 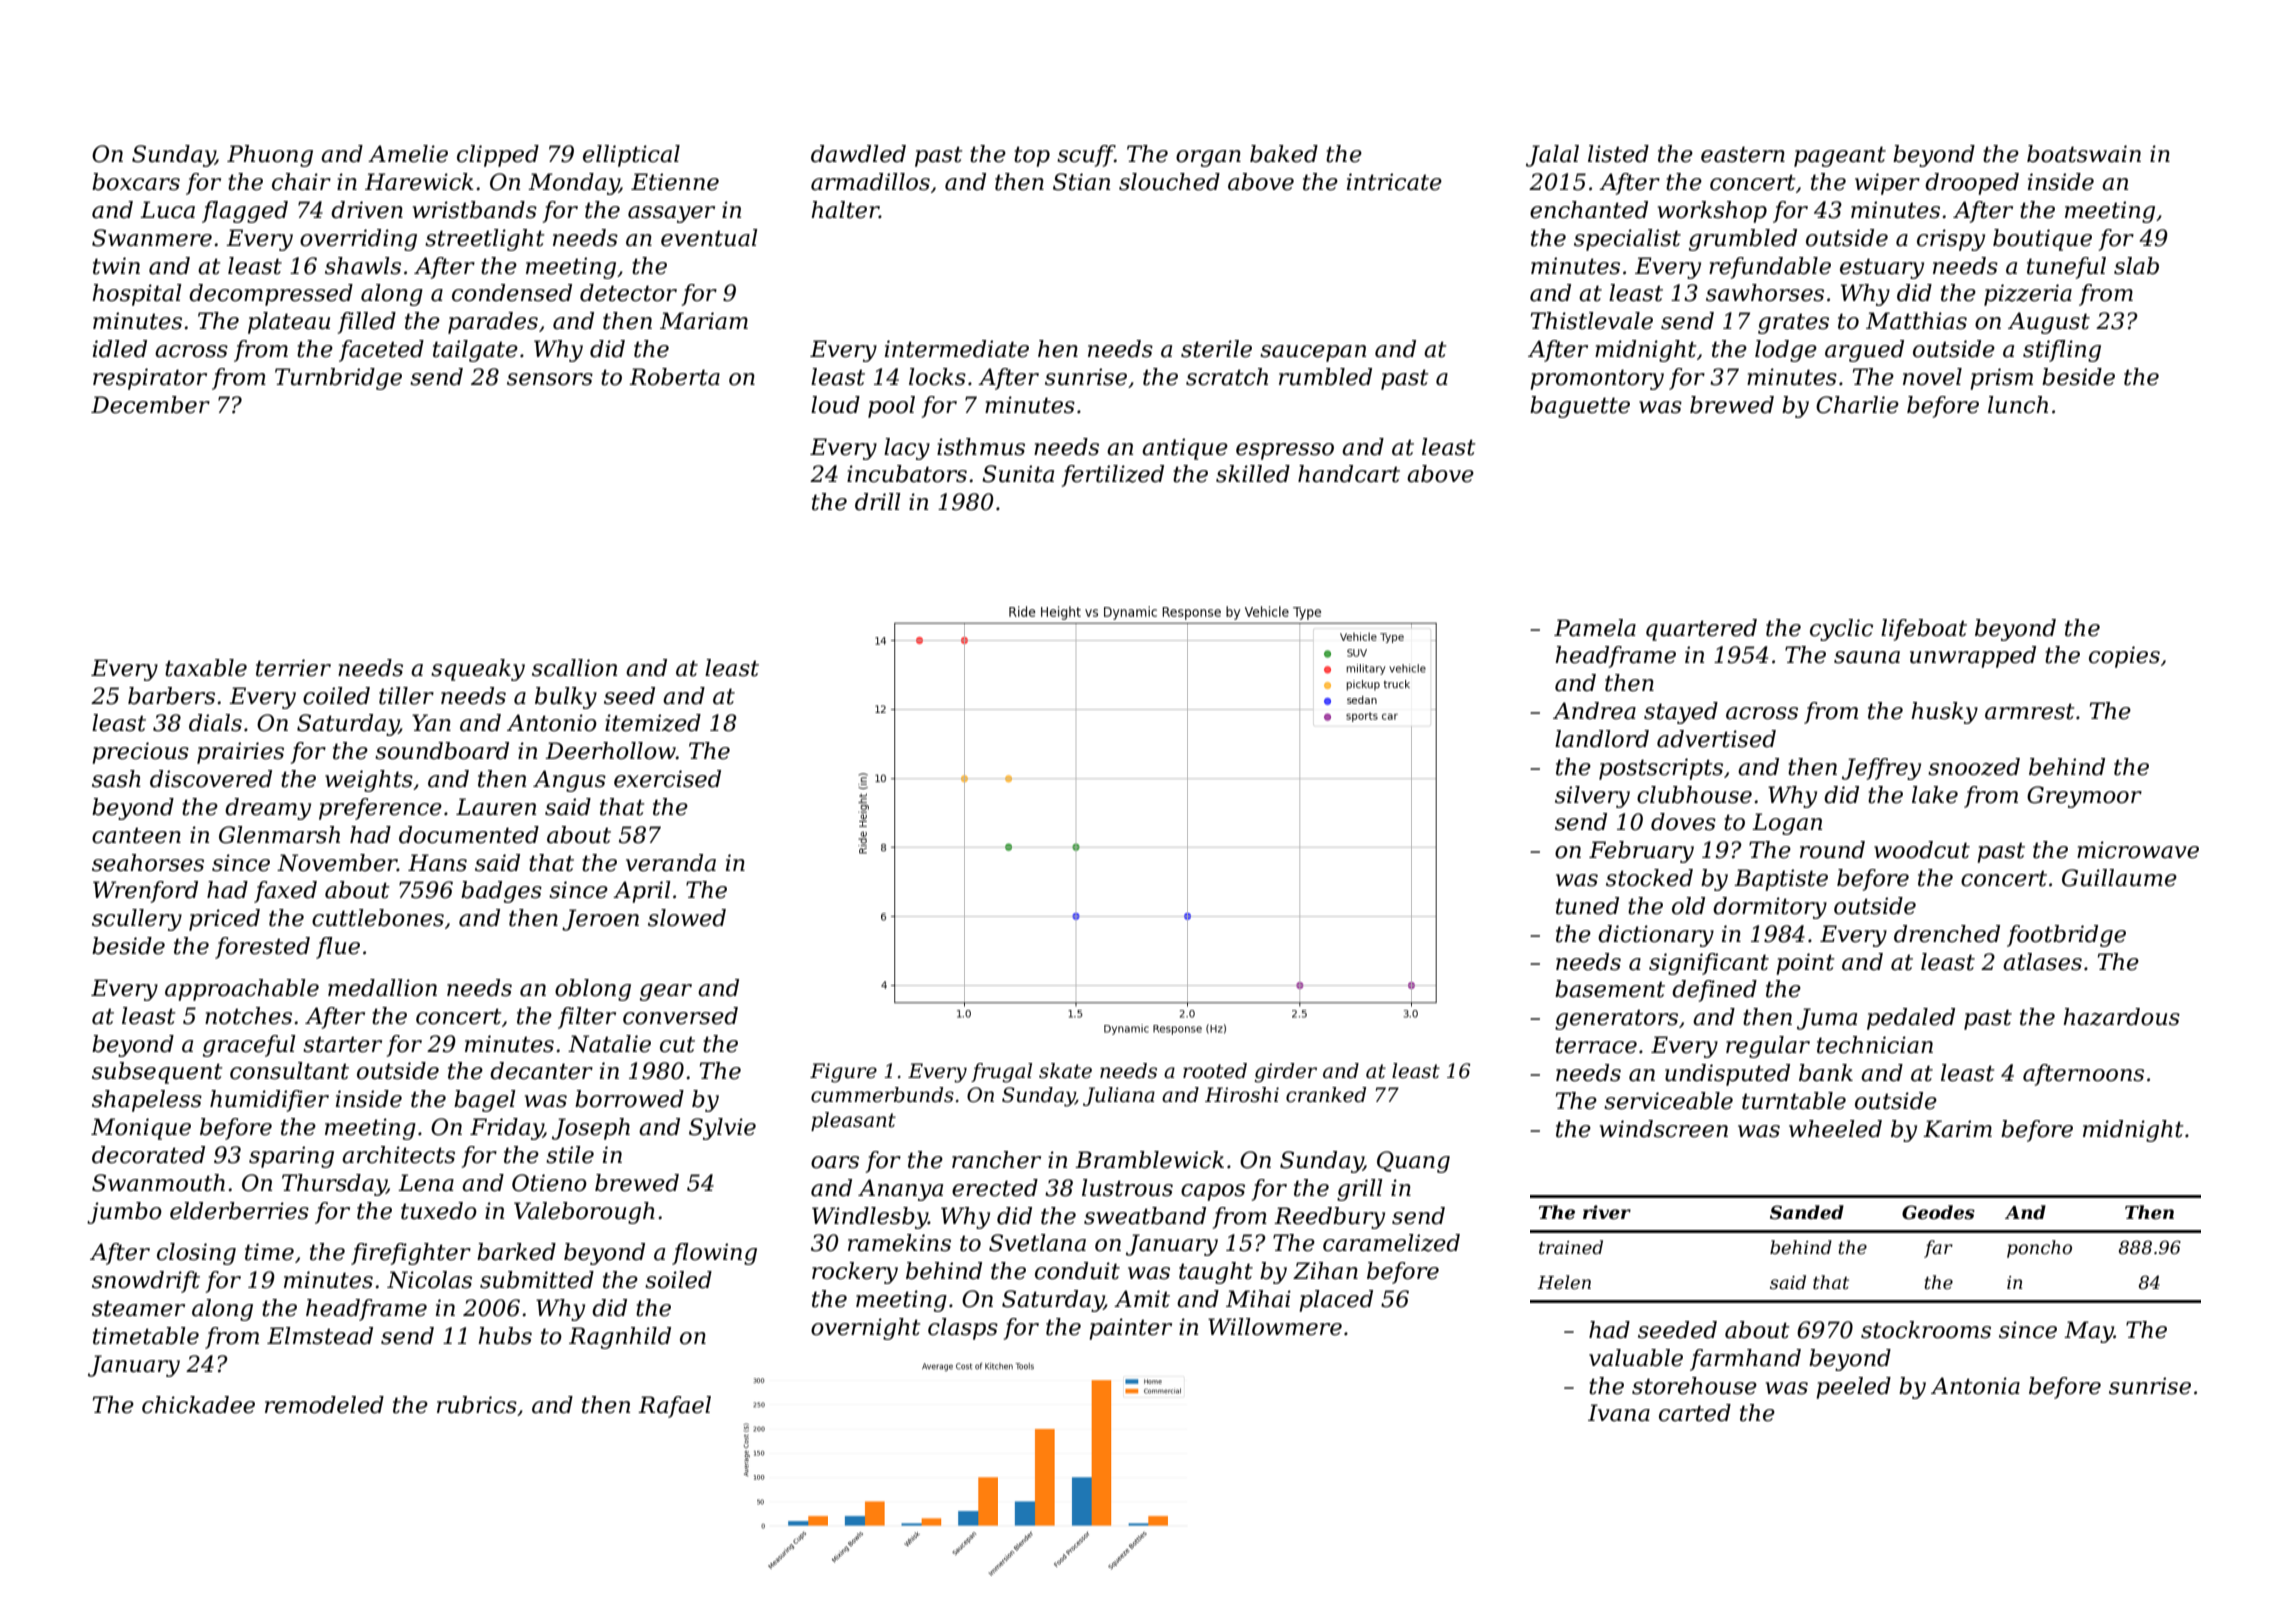 I want to click on respirator, so click(x=150, y=379).
